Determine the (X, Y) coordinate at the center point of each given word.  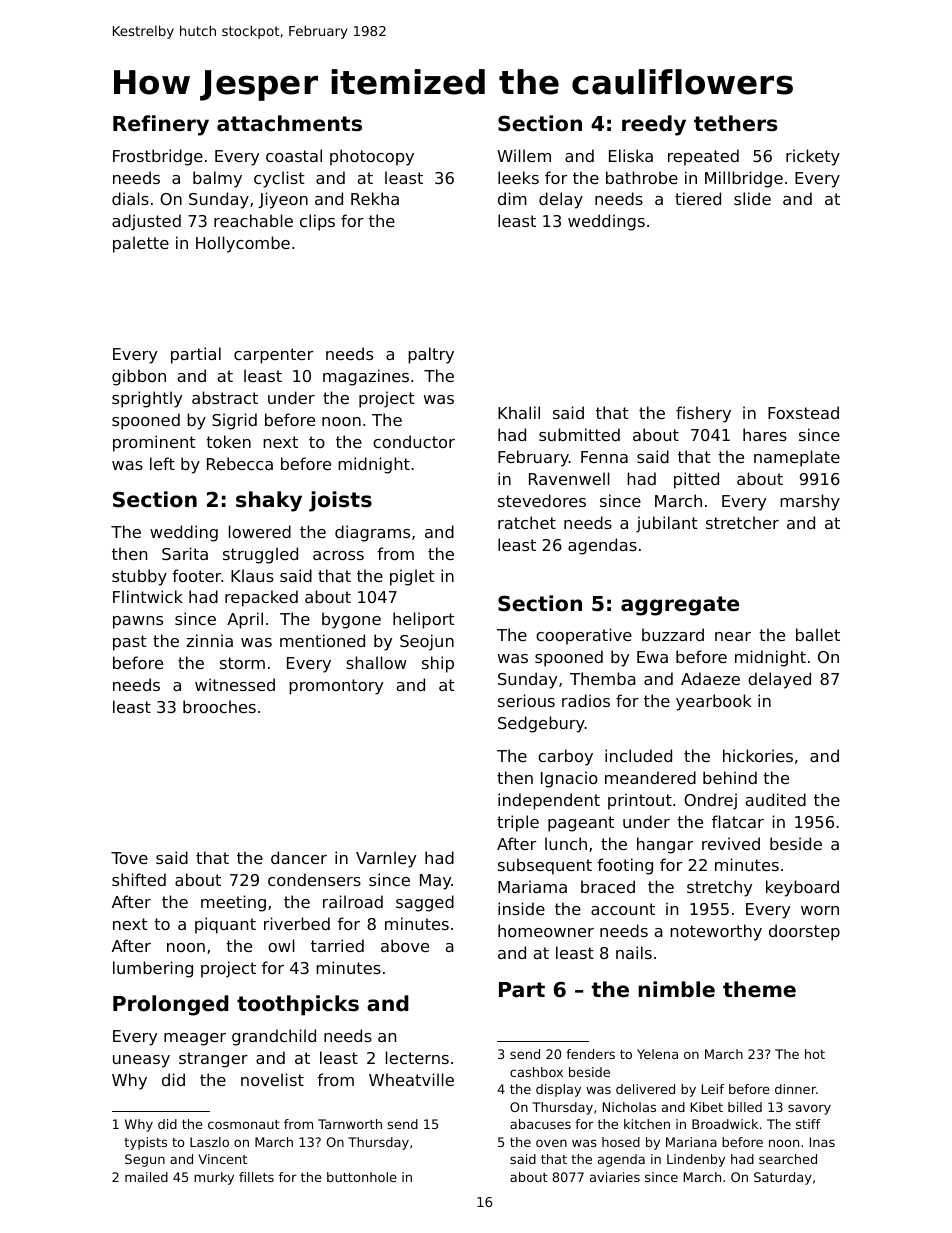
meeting (233, 903)
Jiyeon (283, 200)
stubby (139, 577)
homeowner (546, 930)
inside (521, 908)
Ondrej (710, 801)
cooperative (584, 636)
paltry (431, 355)
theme (759, 989)
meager (195, 1039)
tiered (698, 198)
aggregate (680, 606)
